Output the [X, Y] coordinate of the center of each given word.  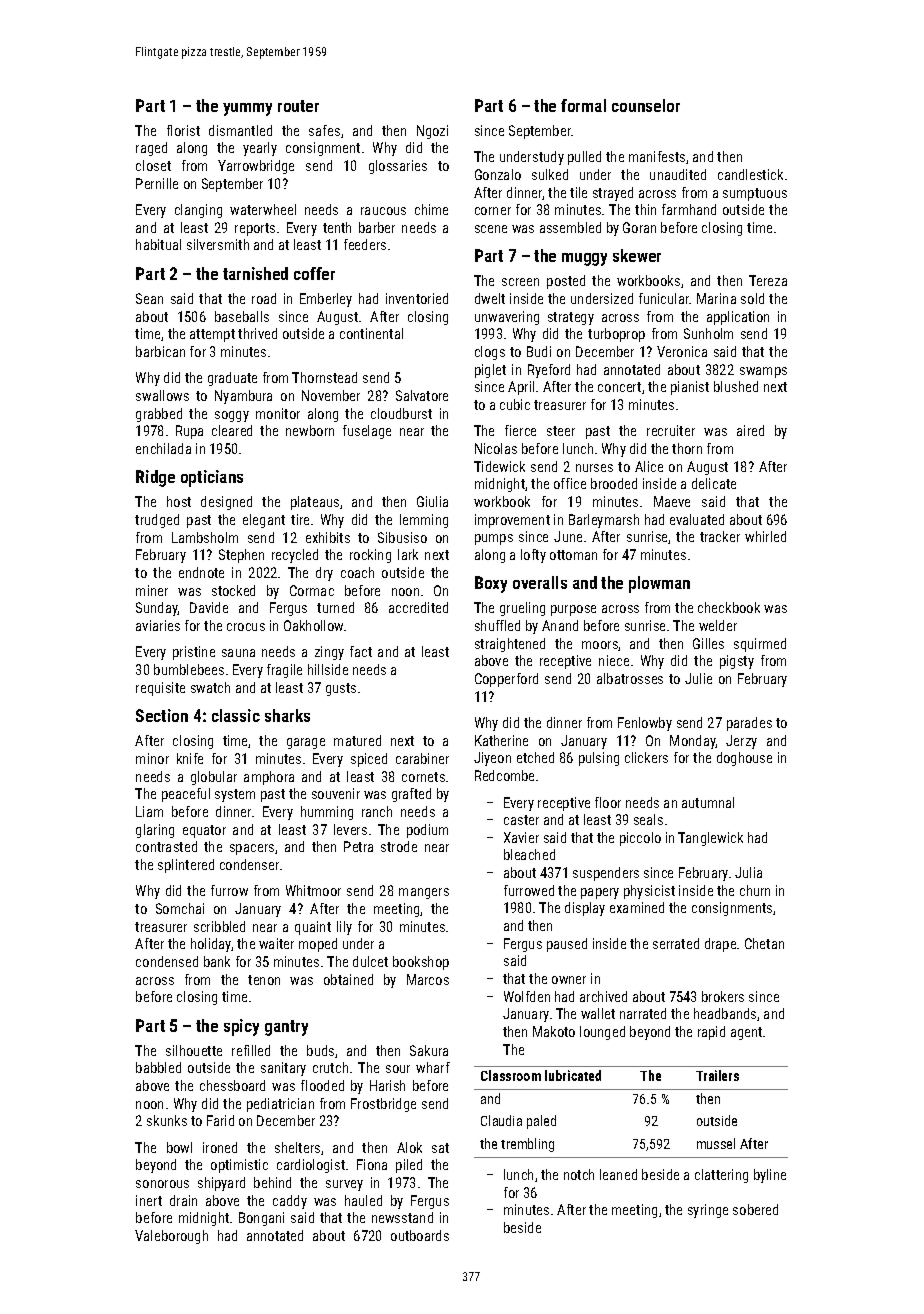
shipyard [221, 1184]
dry [324, 574]
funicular [664, 298]
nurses [594, 468]
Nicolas [496, 448]
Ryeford [549, 371]
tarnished [255, 273]
